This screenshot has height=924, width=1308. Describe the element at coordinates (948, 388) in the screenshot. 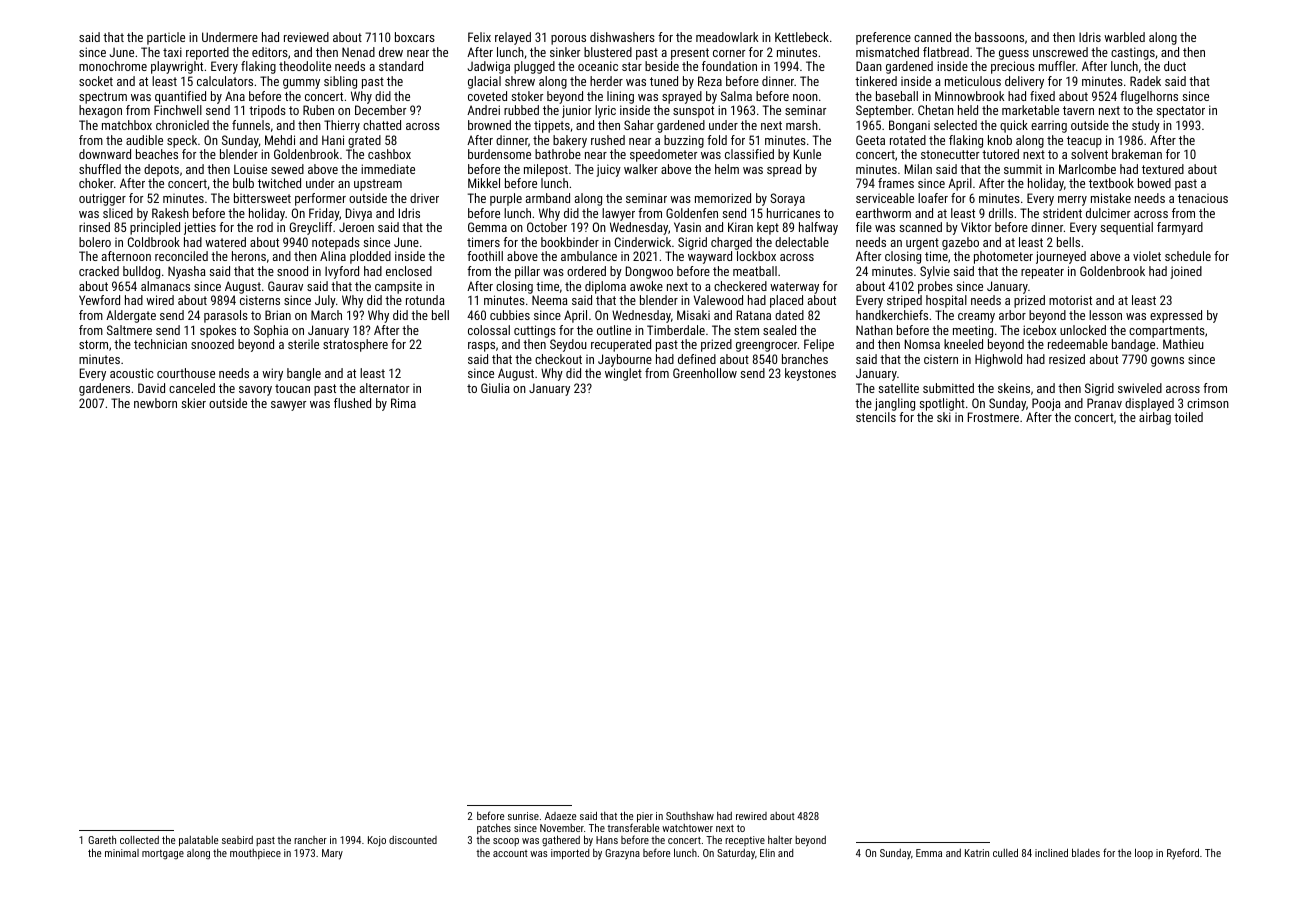

I see `submitted` at that location.
